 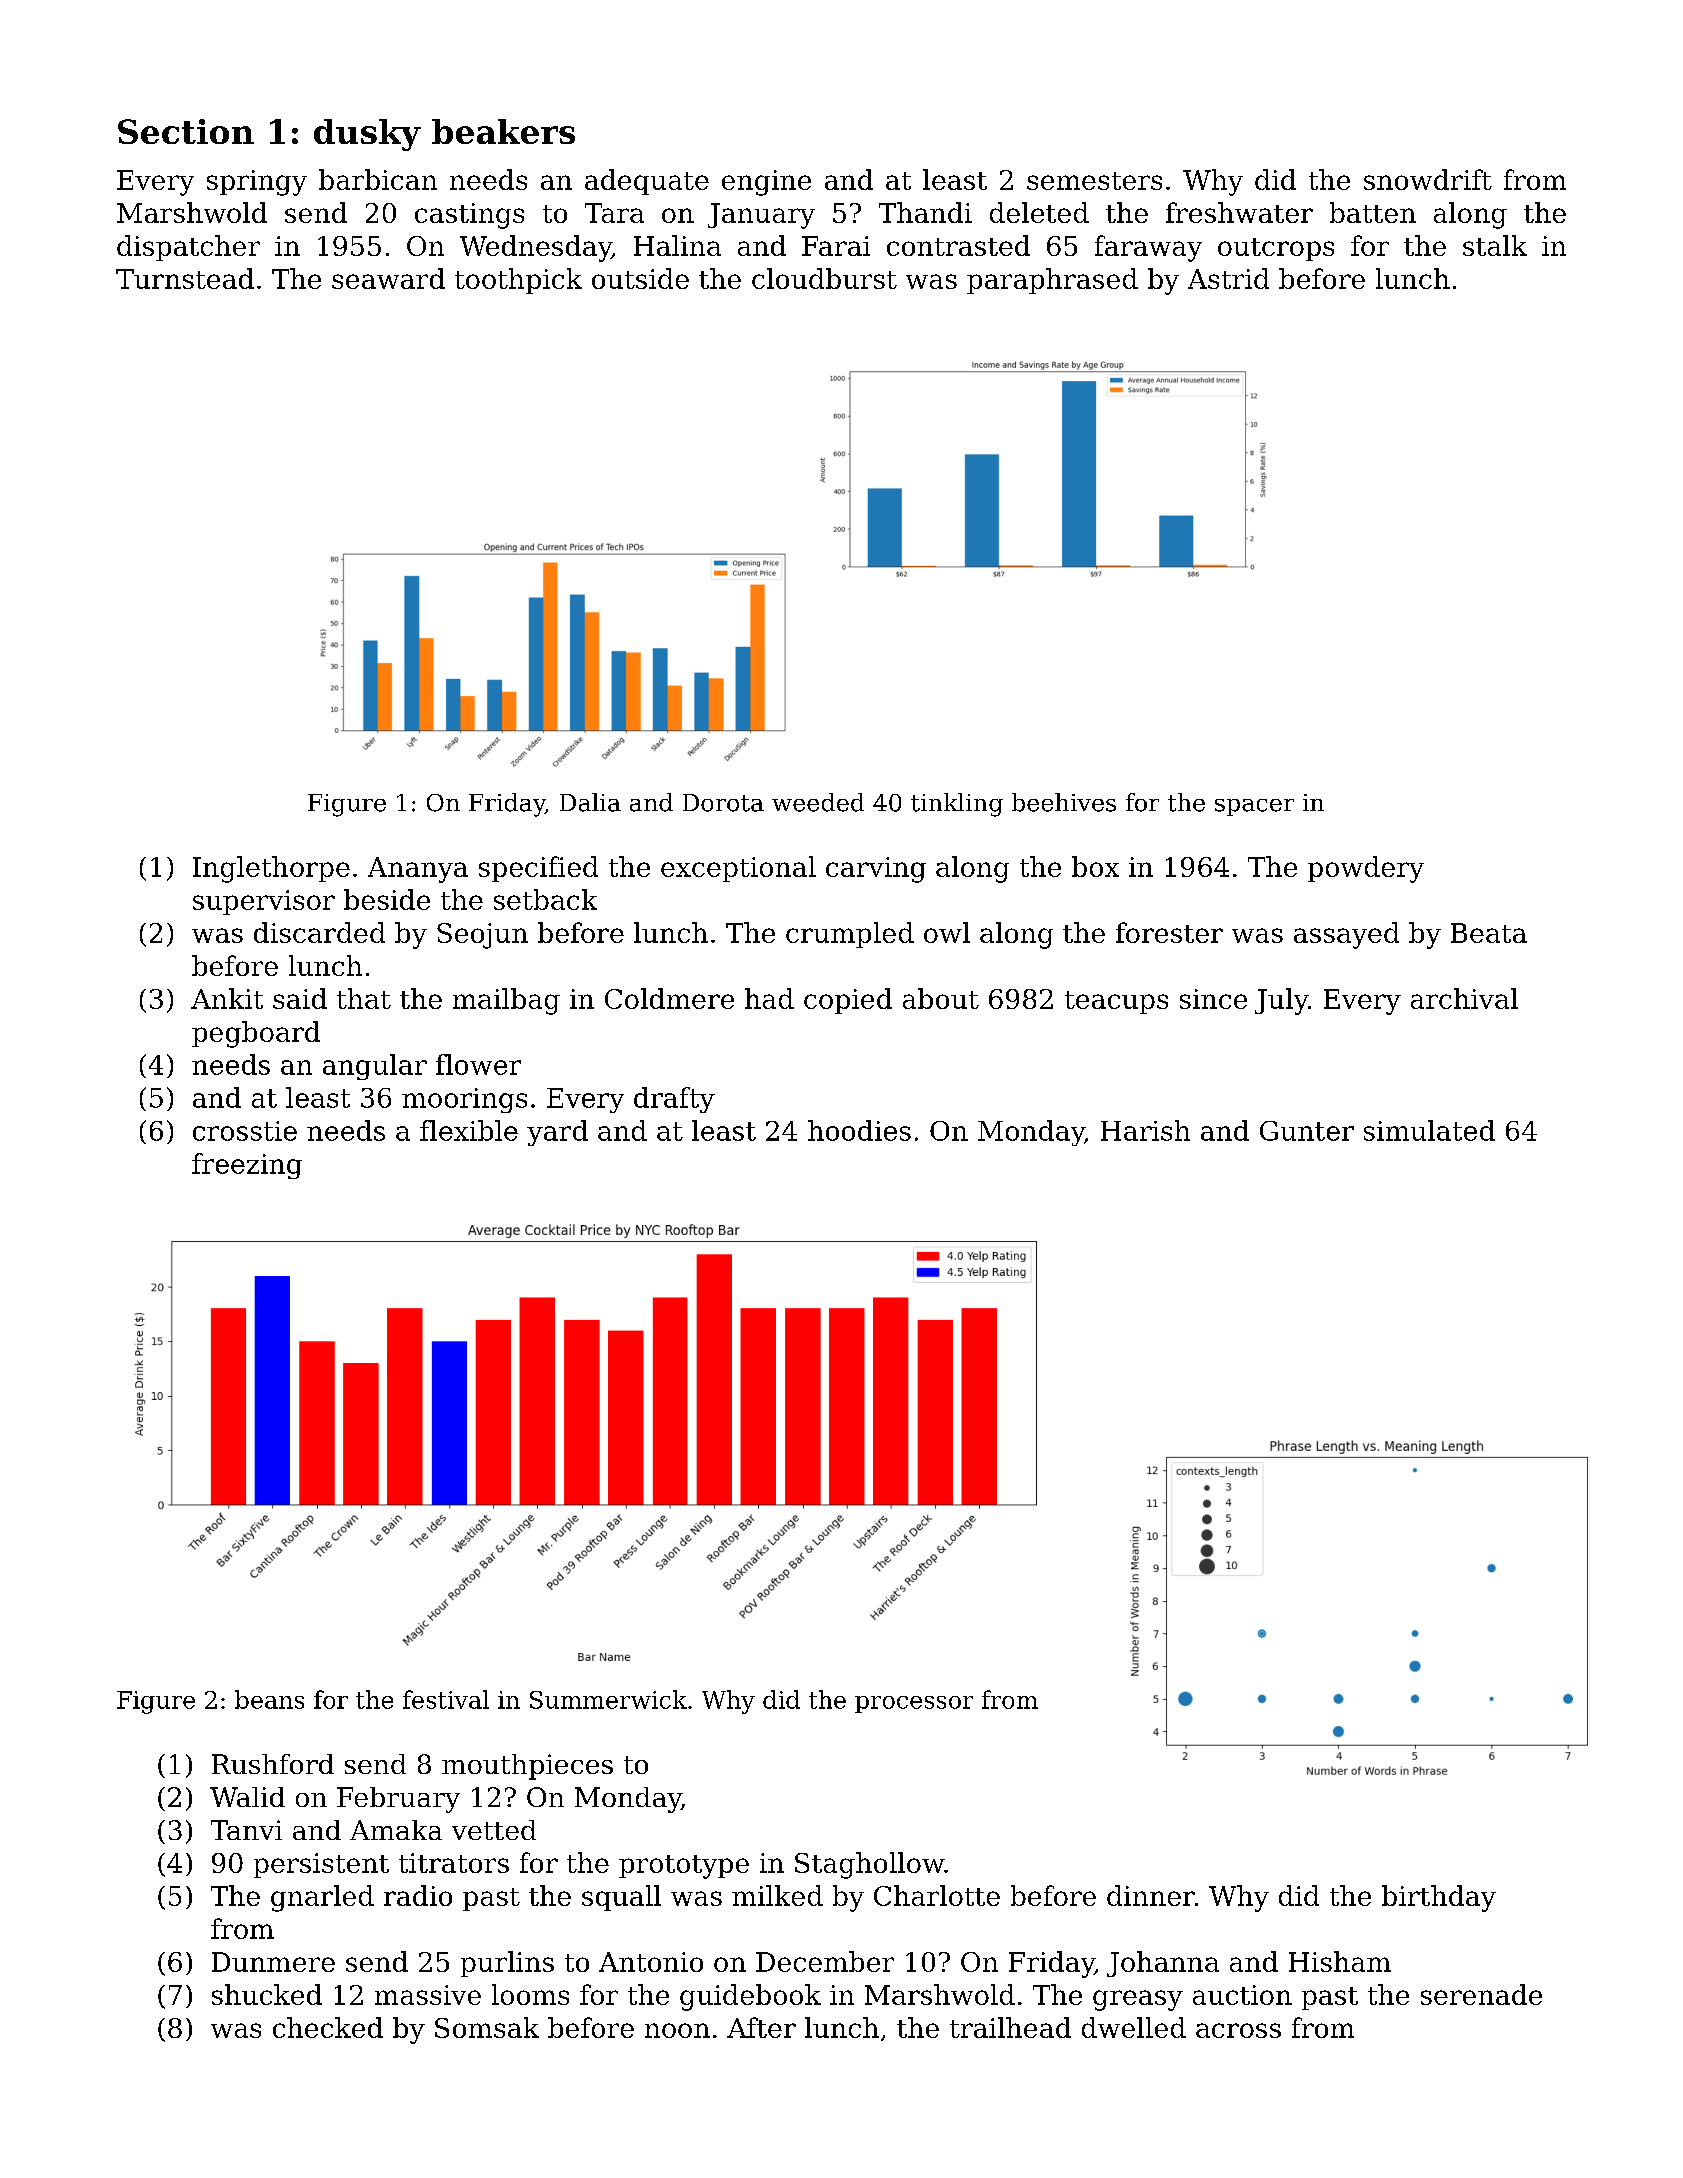 I want to click on angular, so click(x=375, y=1067).
